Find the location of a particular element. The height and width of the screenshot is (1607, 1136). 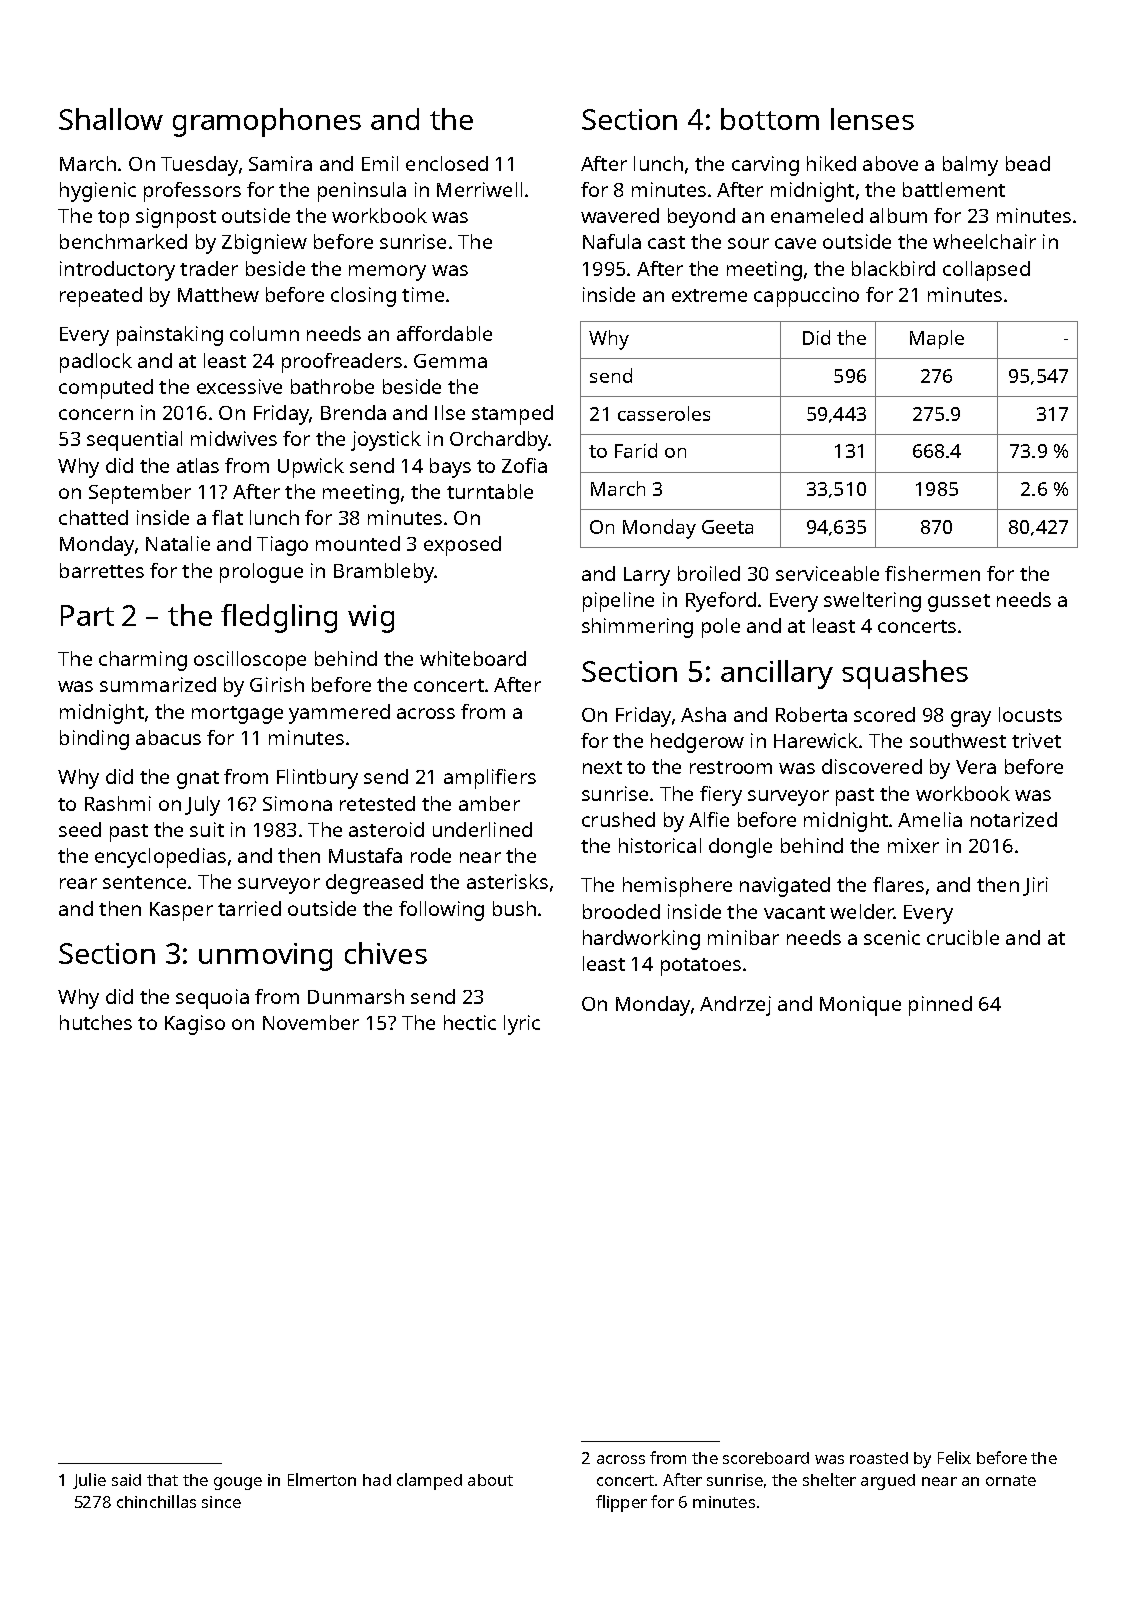

about is located at coordinates (490, 1480).
